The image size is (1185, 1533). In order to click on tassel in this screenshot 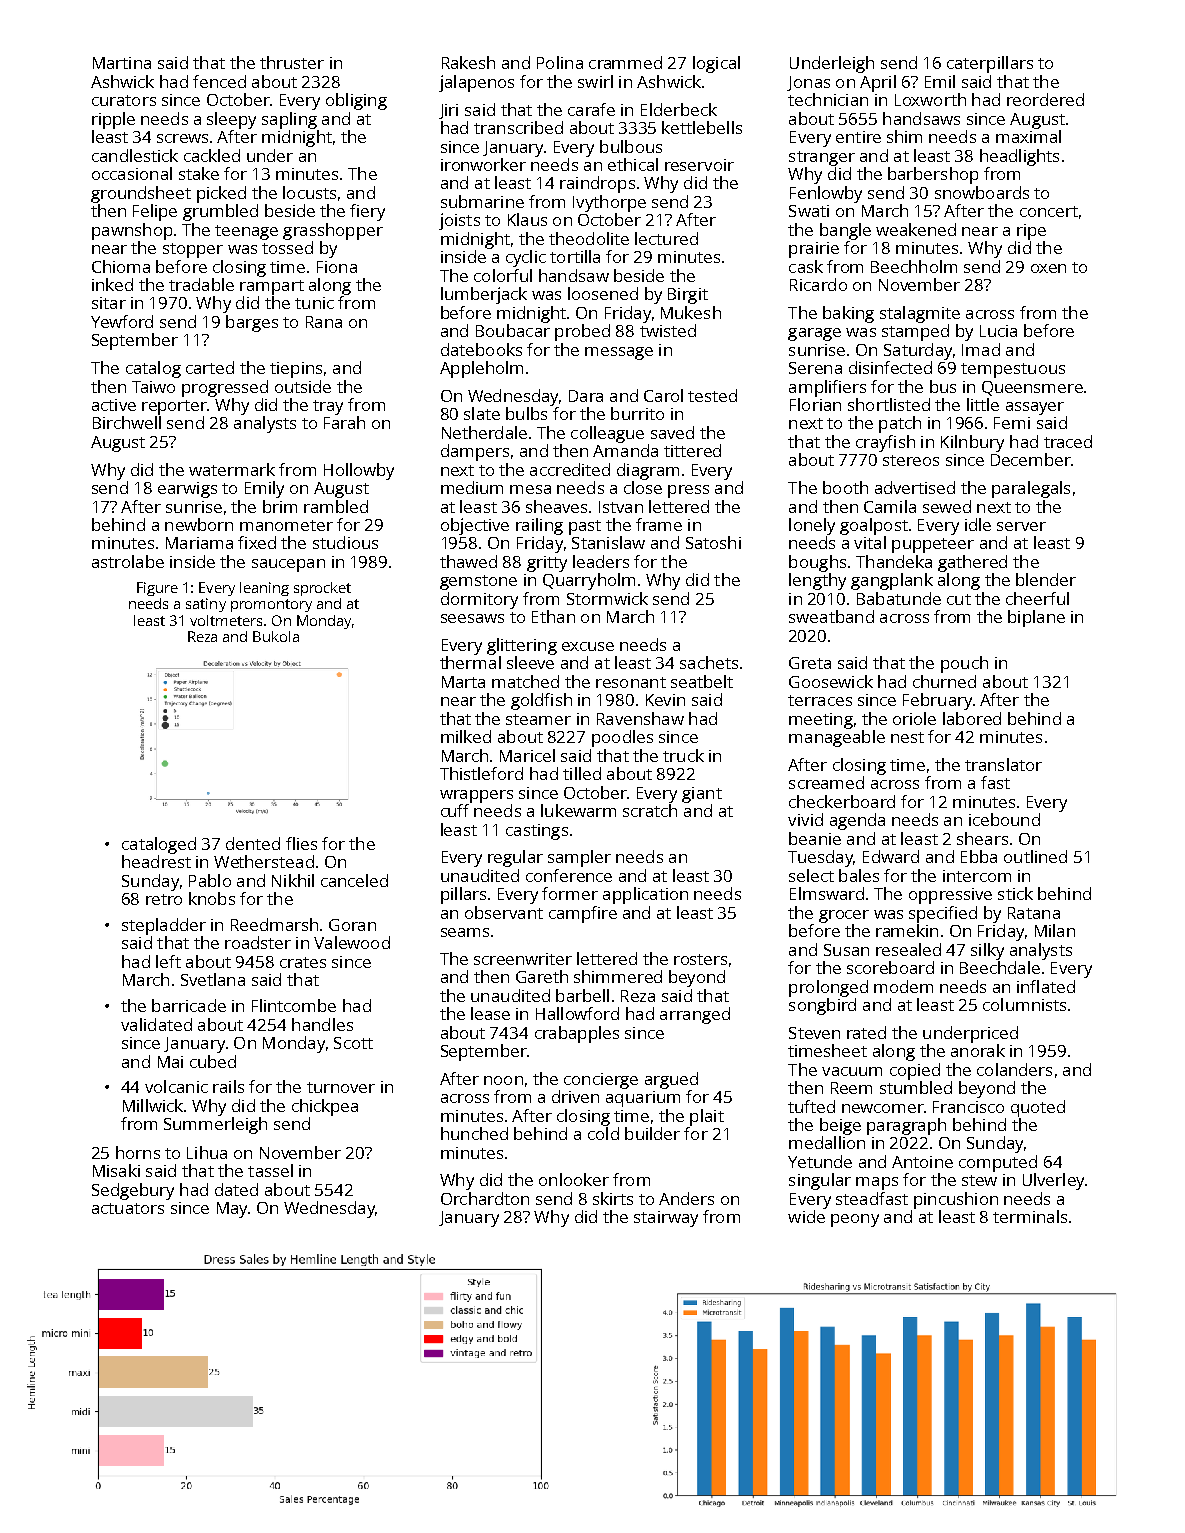, I will do `click(270, 1170)`.
